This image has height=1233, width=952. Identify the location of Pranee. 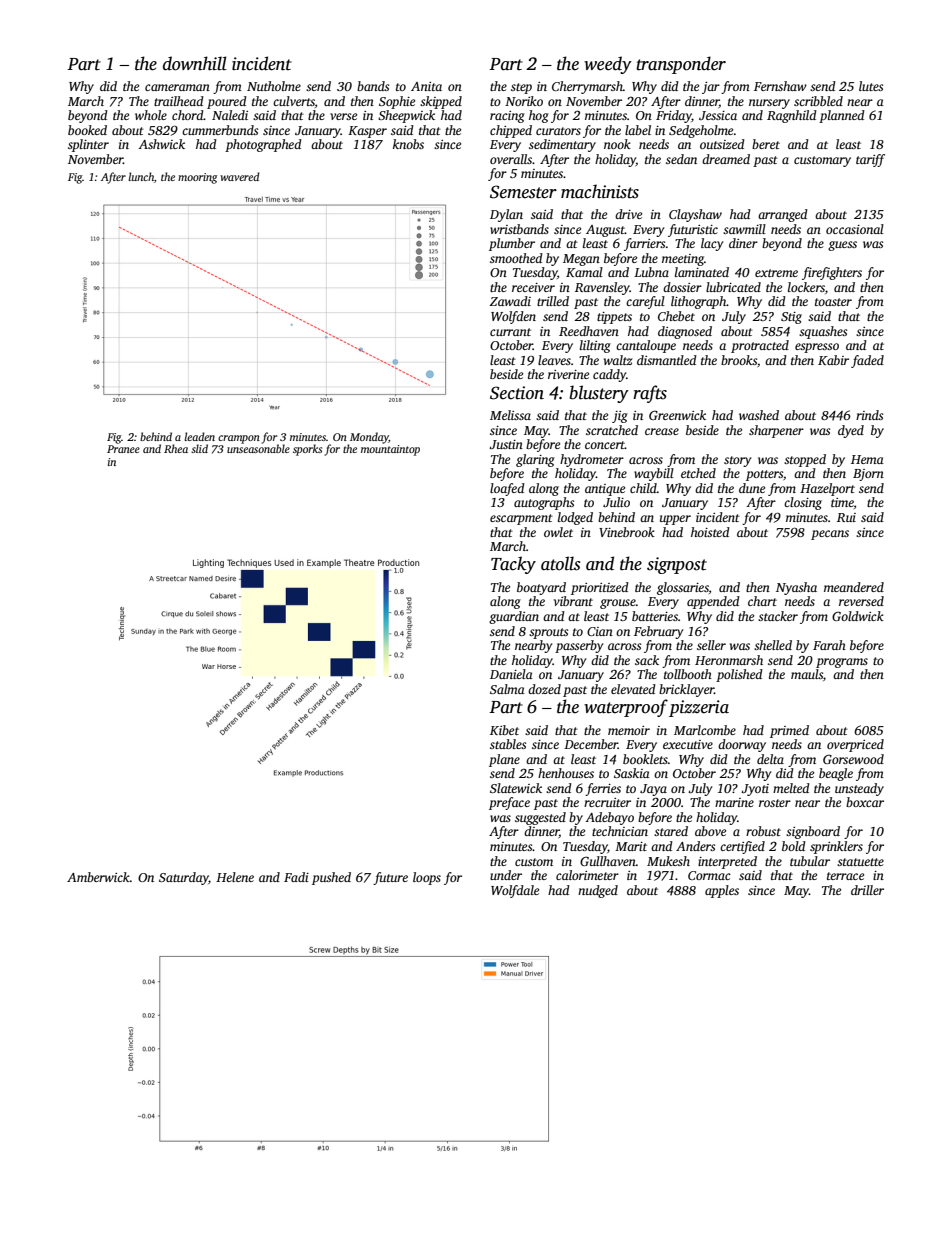
(123, 449).
